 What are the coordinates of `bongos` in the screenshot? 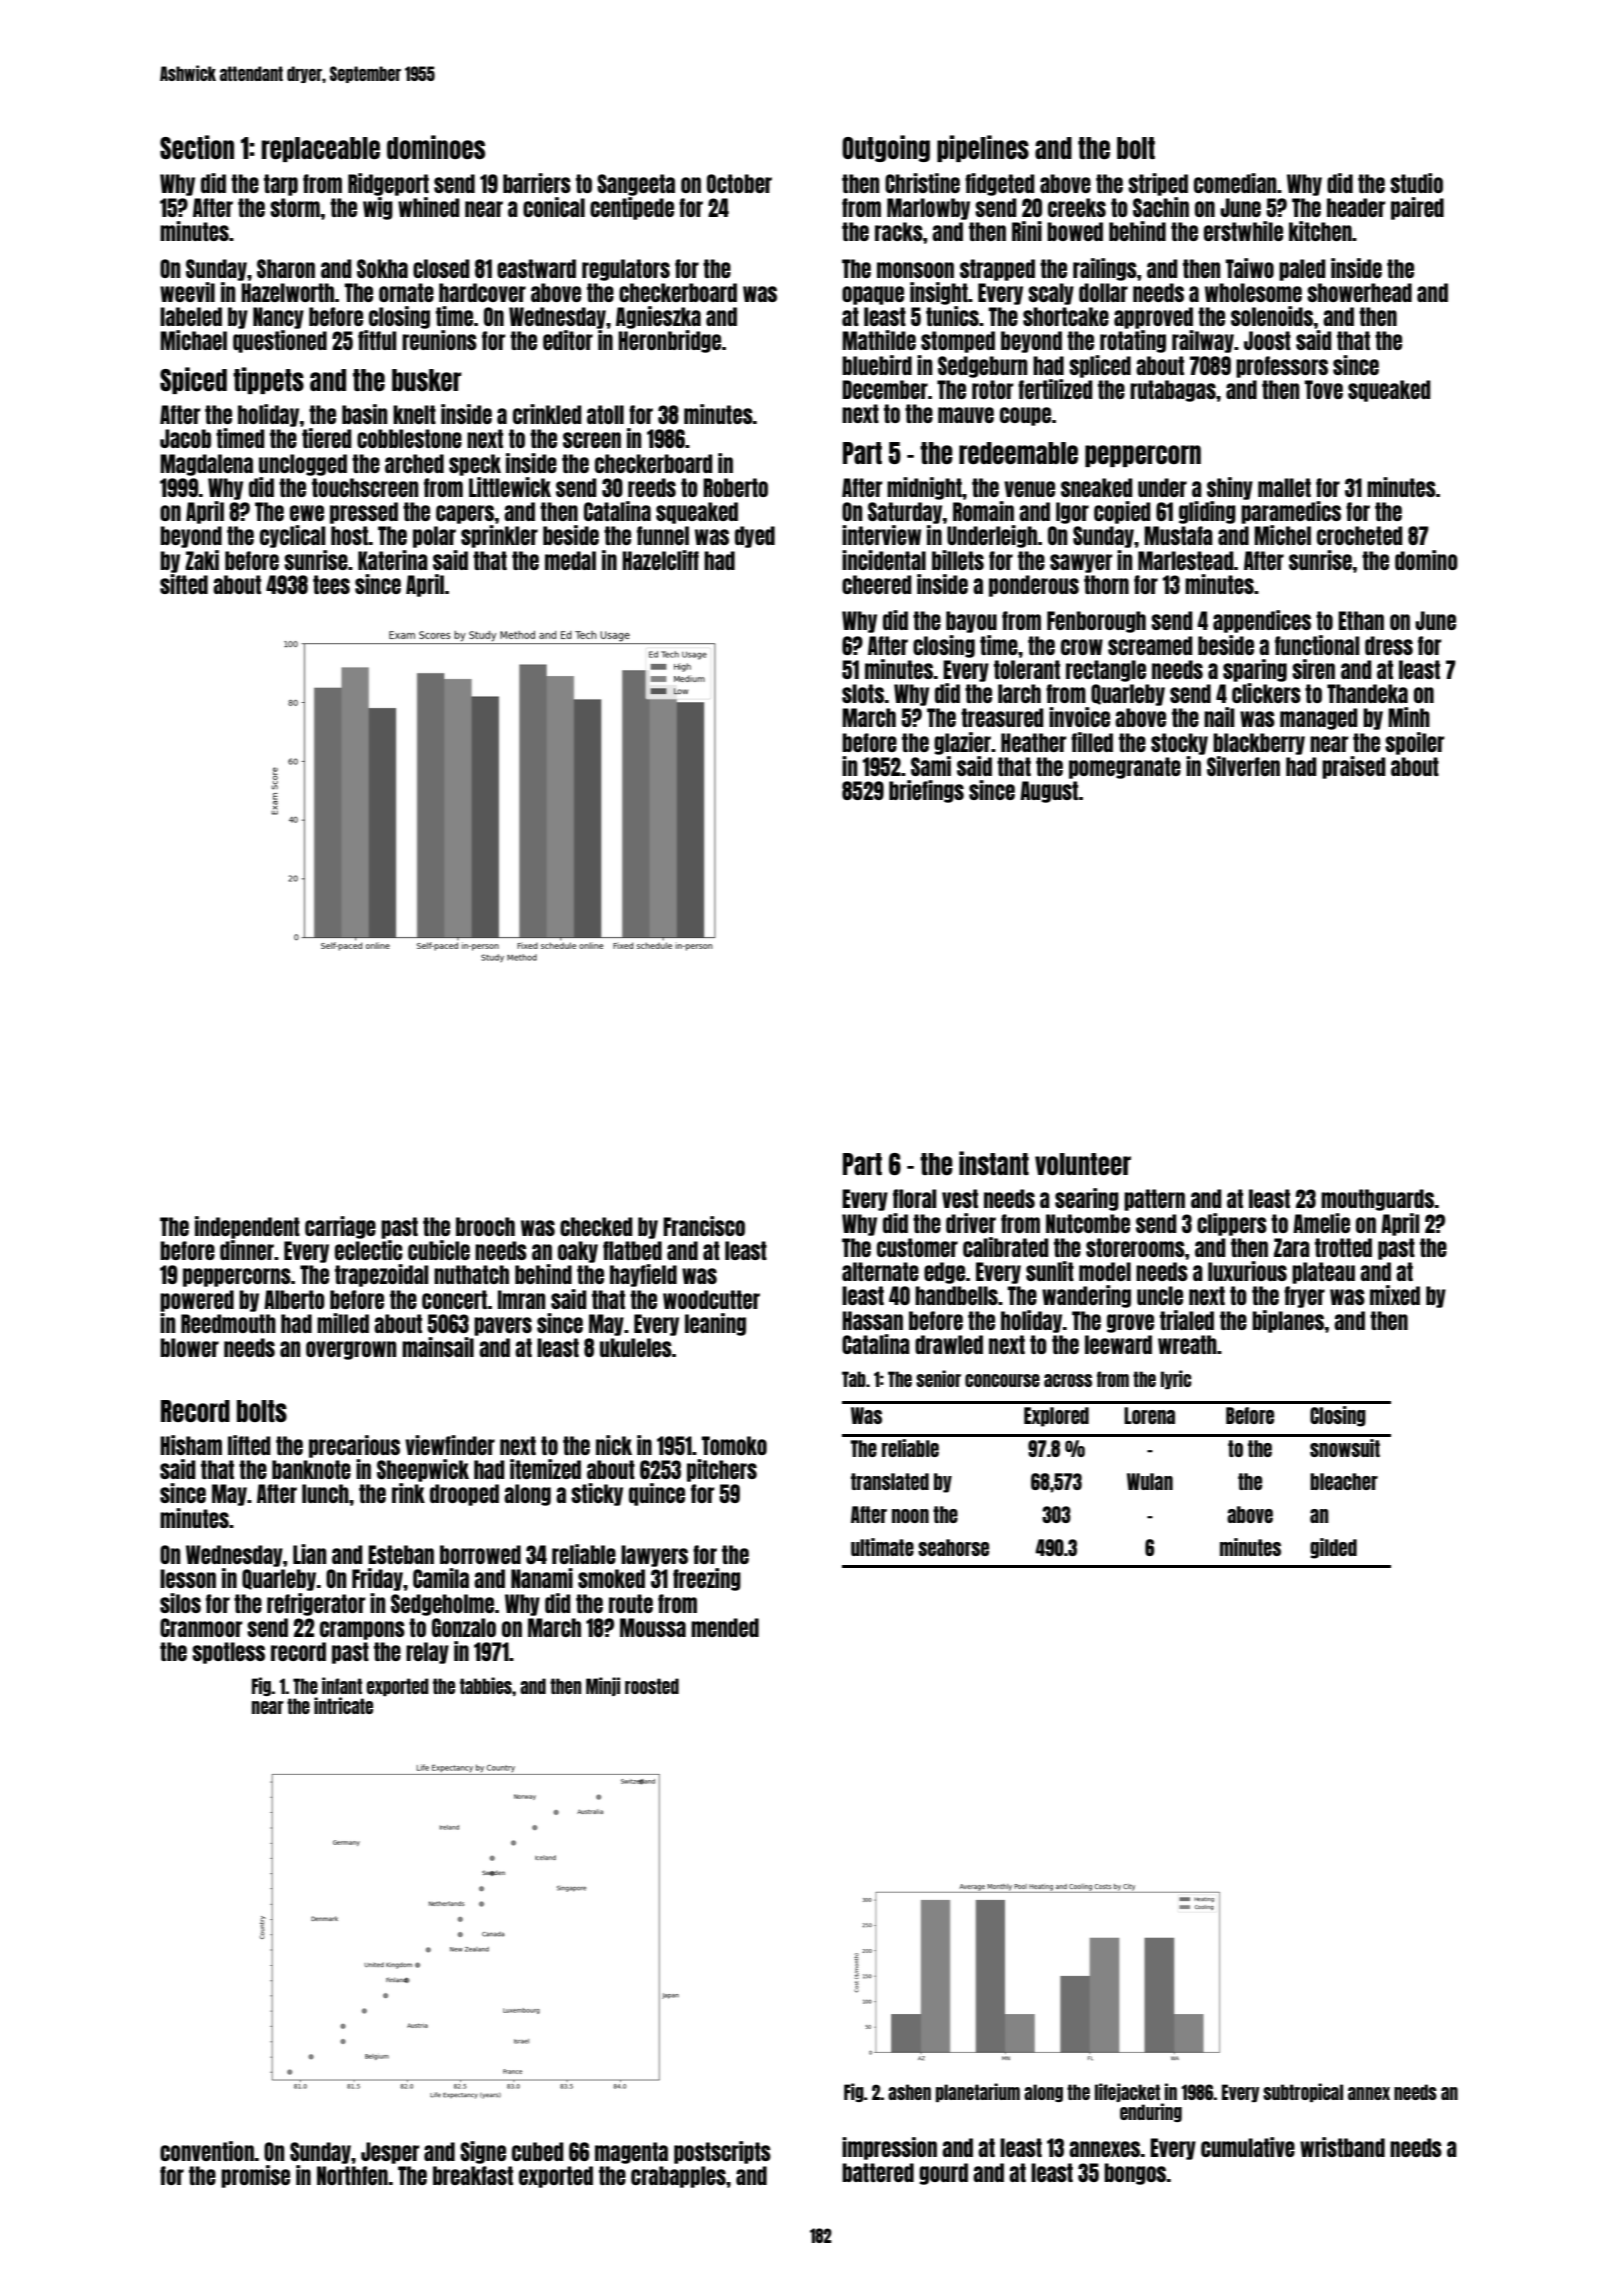 It's located at (1135, 2174).
